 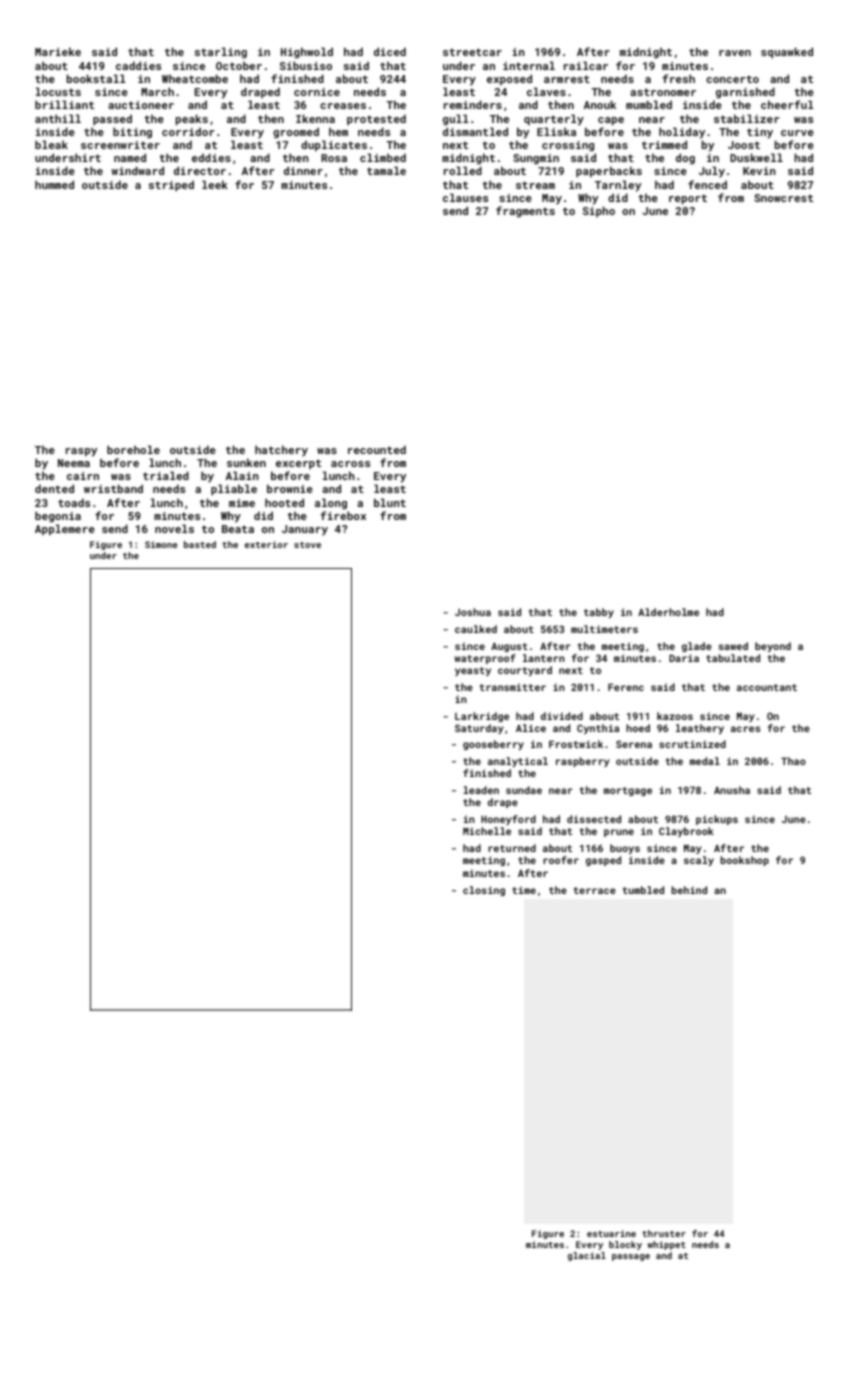 What do you see at coordinates (512, 848) in the screenshot?
I see `returned` at bounding box center [512, 848].
